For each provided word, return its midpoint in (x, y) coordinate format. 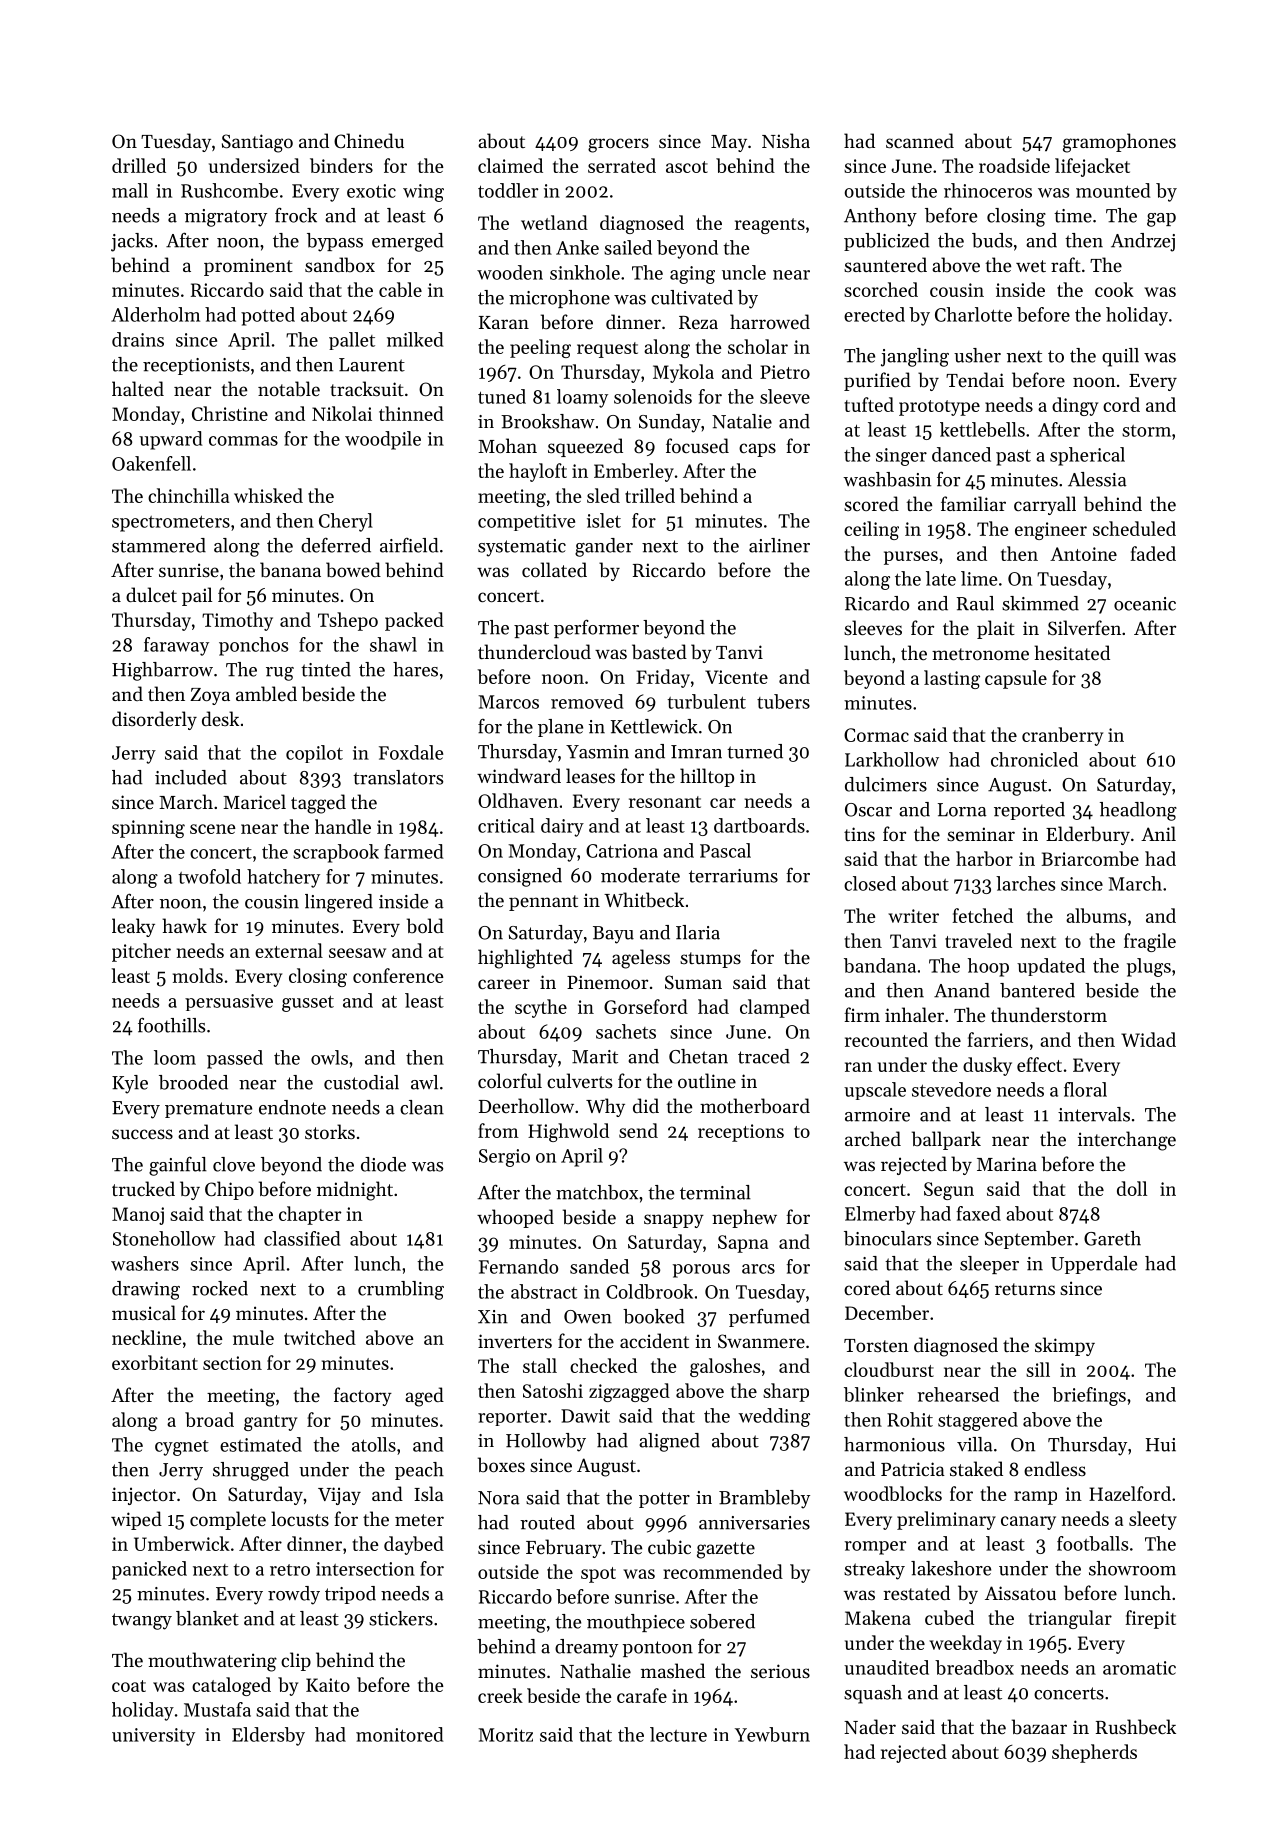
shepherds (1094, 1753)
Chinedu (369, 140)
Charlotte (973, 314)
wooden (510, 272)
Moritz (505, 1735)
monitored (399, 1734)
